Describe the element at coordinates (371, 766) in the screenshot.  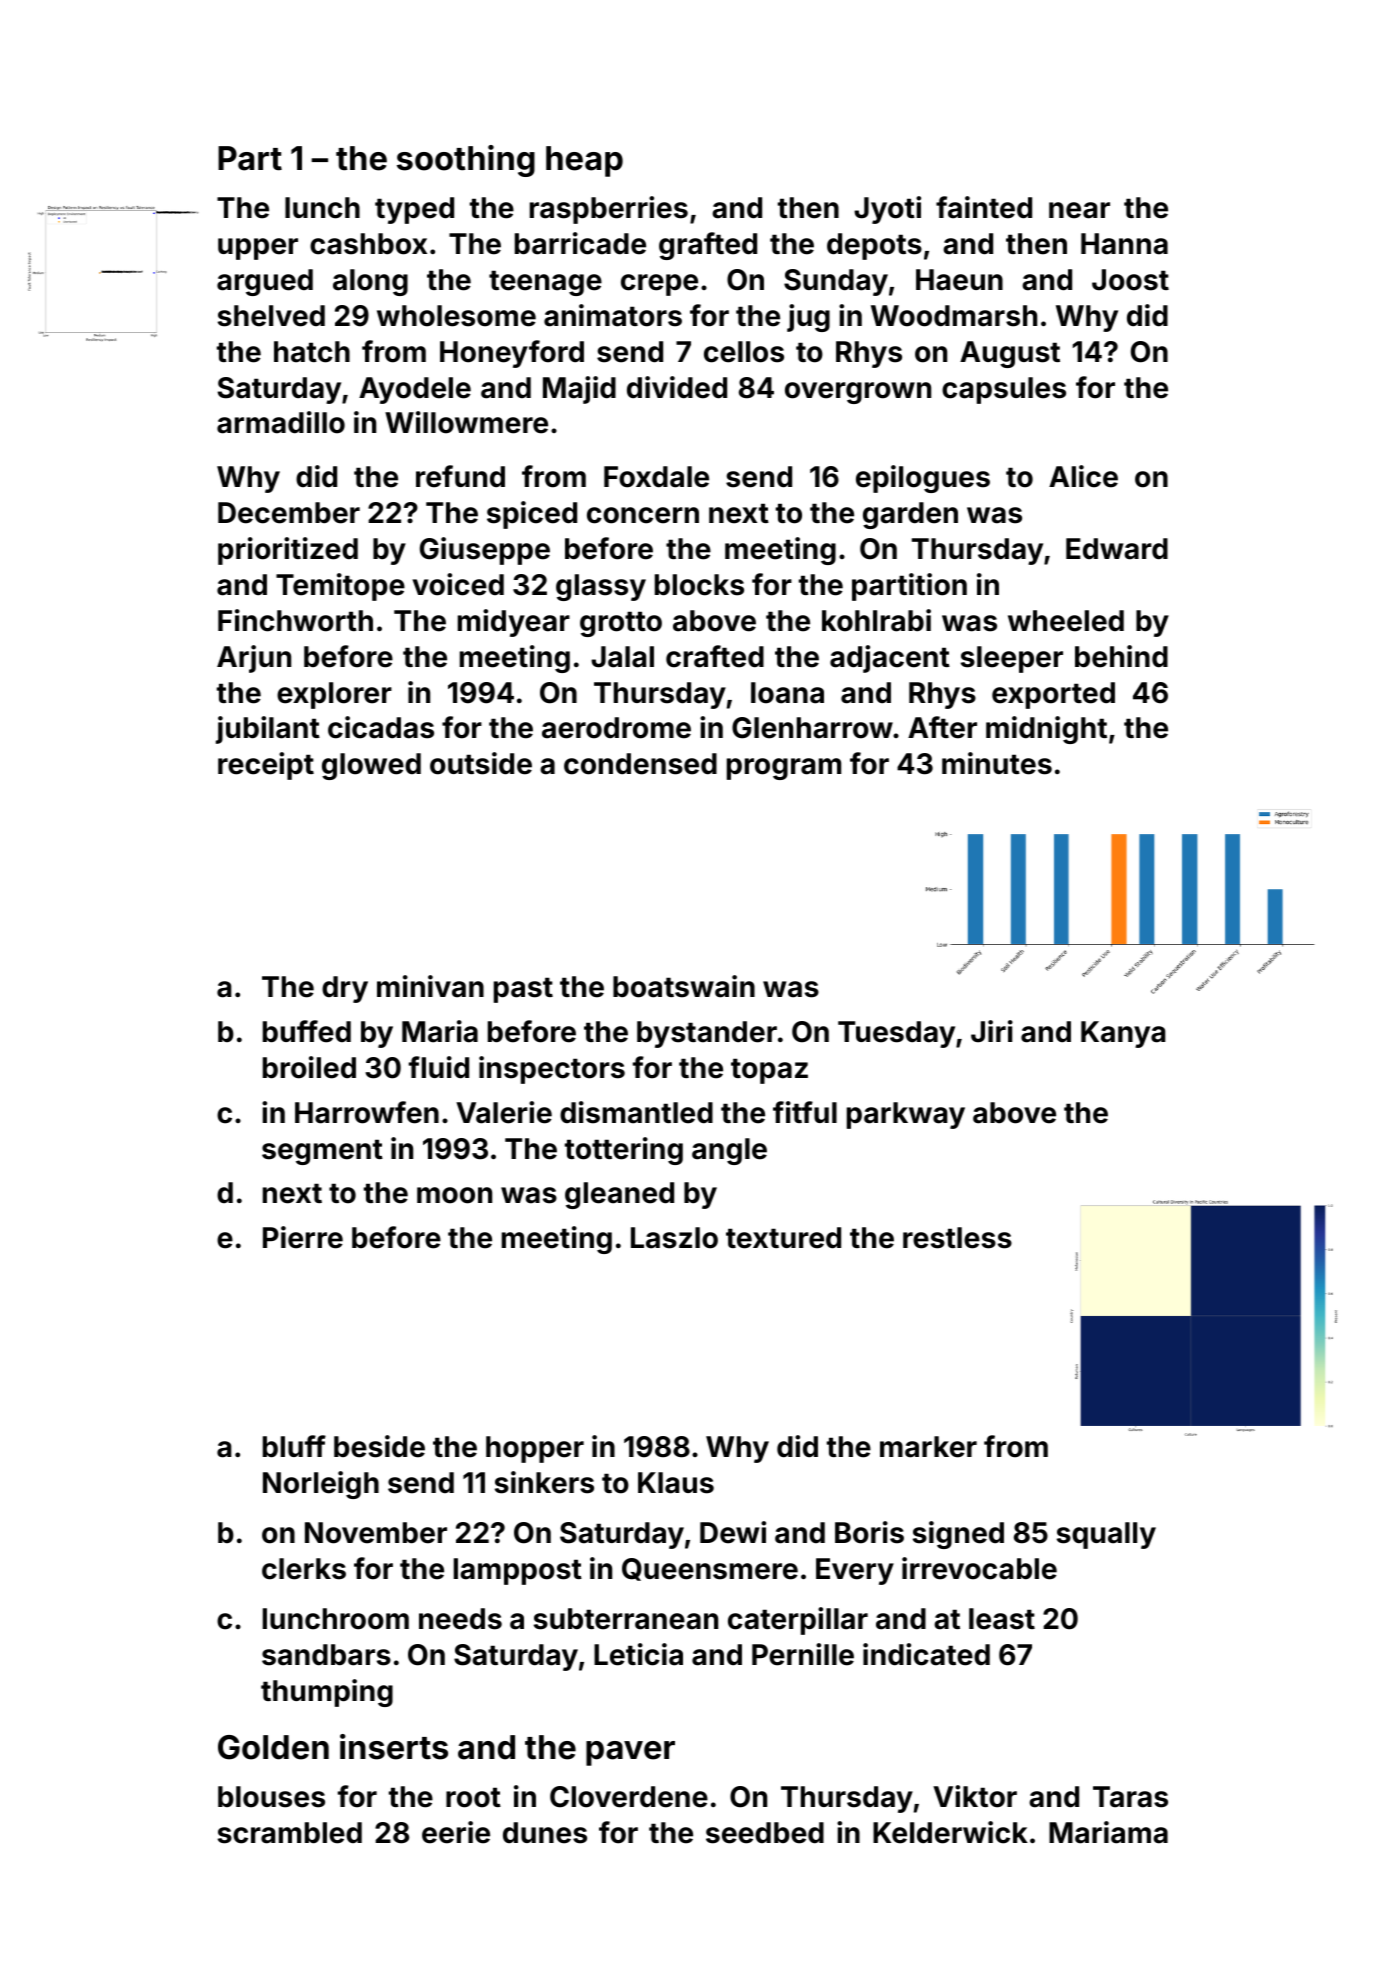
I see `glowed` at that location.
